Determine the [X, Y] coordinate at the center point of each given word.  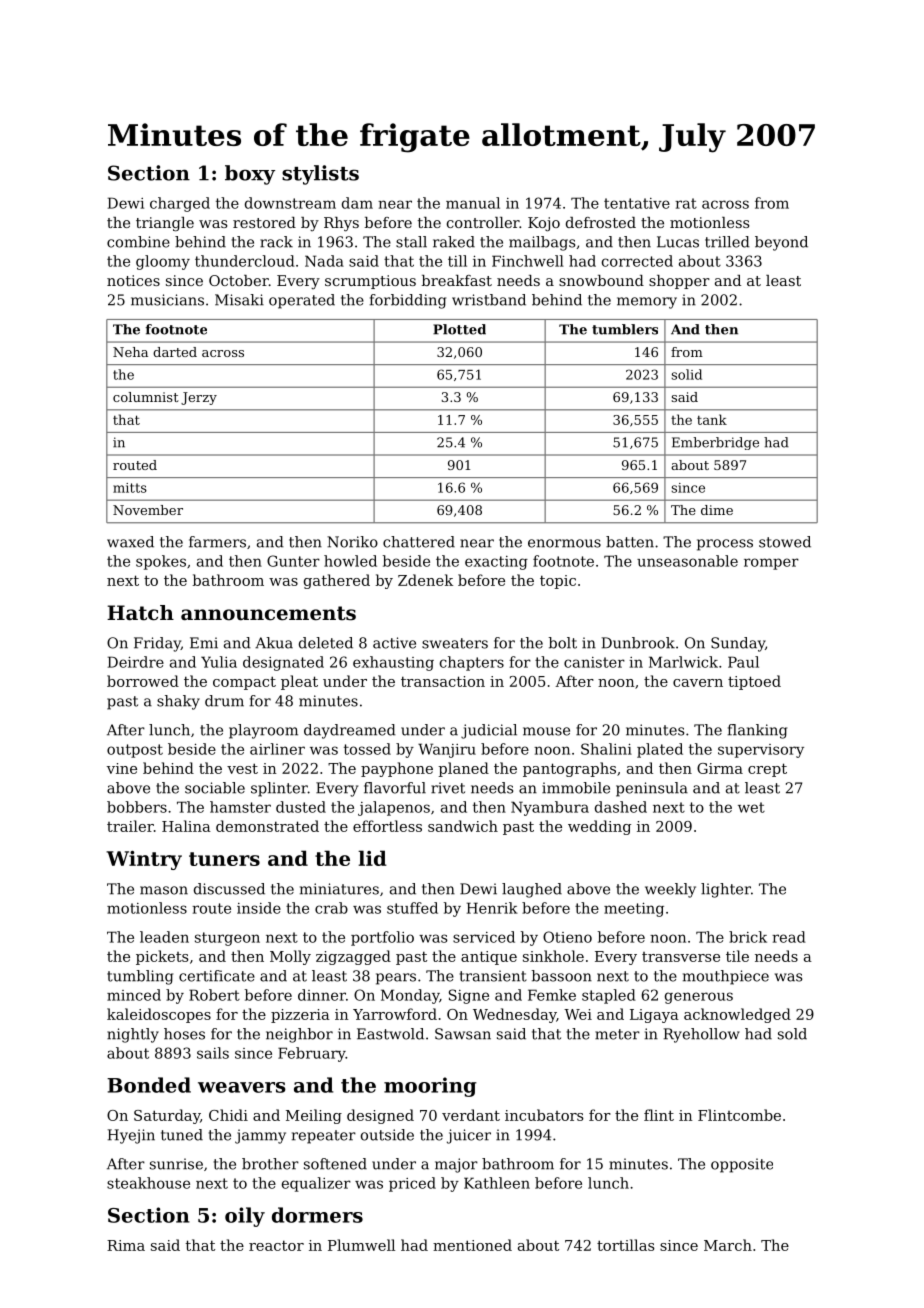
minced [134, 995]
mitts [130, 488]
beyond [781, 243]
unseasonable [687, 561]
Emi [204, 643]
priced [412, 1184]
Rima [126, 1245]
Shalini [606, 749]
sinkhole [553, 956]
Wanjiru [447, 750]
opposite [742, 1165]
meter [617, 1034]
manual [473, 203]
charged [180, 204]
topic [558, 582]
